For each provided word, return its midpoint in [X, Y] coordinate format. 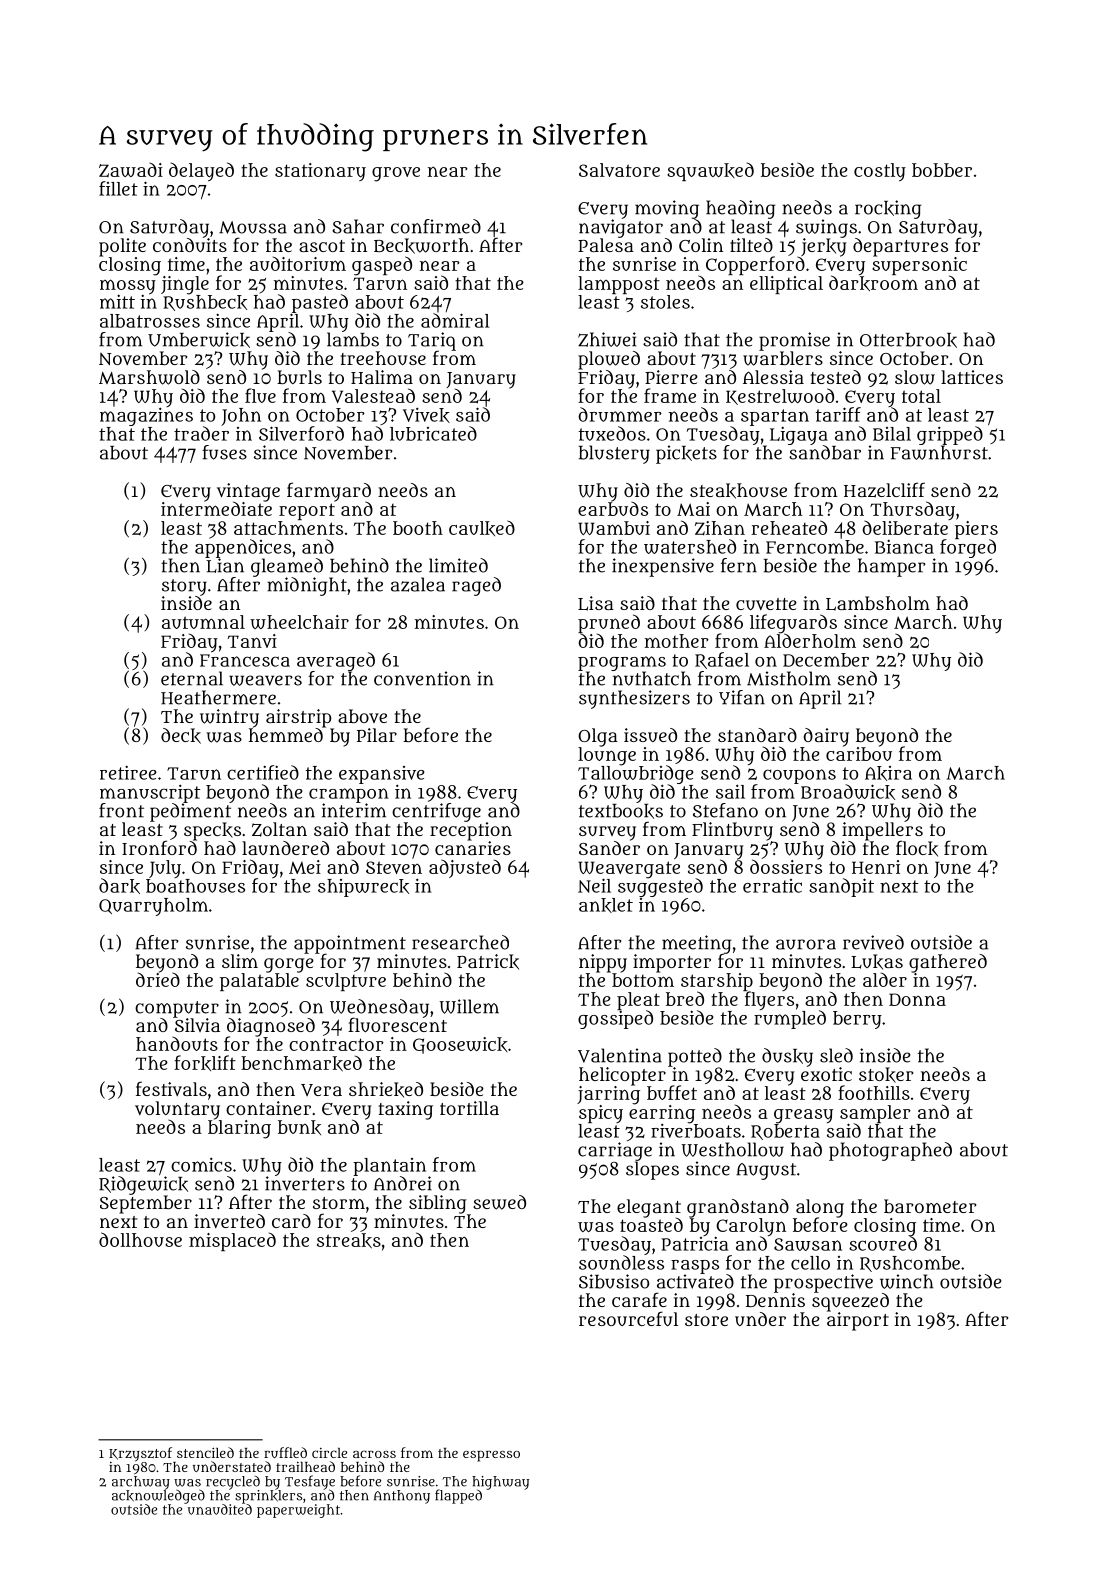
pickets [686, 454]
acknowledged [158, 1497]
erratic [772, 886]
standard [757, 735]
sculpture [346, 982]
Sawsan [808, 1244]
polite [122, 247]
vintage [248, 492]
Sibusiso [614, 1281]
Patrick [488, 962]
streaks [349, 1241]
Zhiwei [607, 339]
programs [622, 663]
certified [263, 772]
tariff [838, 414]
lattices [972, 377]
